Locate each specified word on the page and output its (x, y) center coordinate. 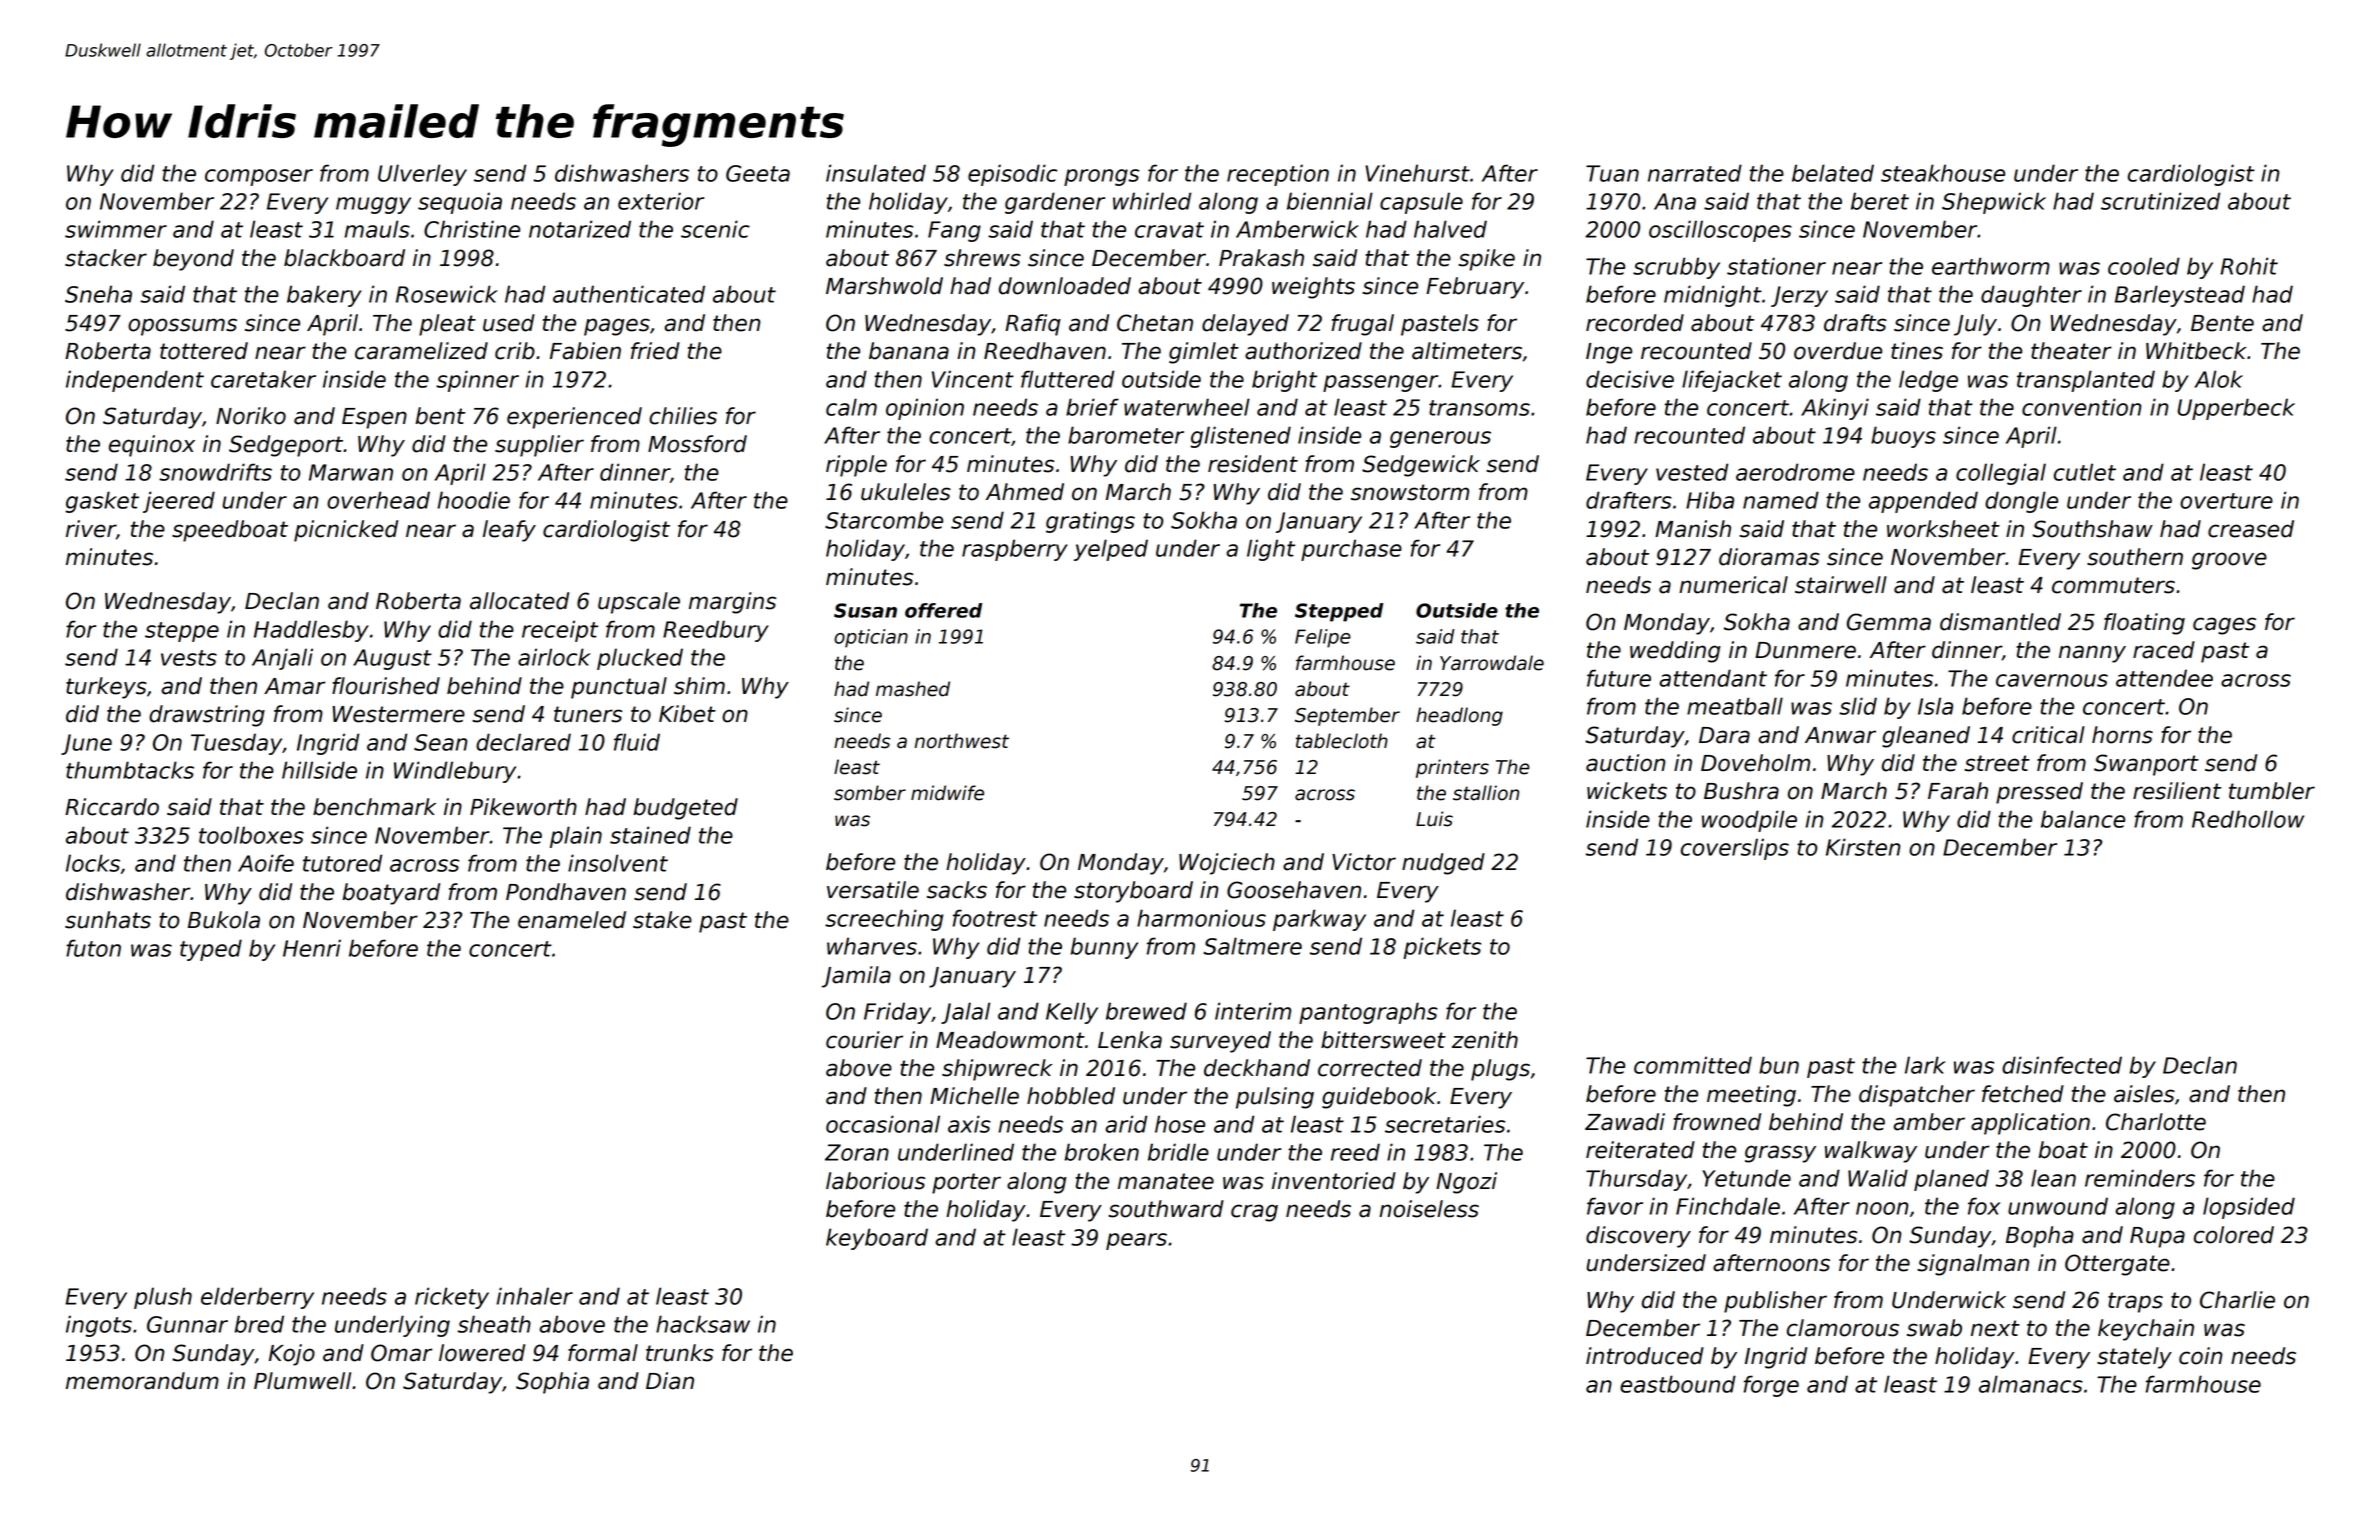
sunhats (108, 920)
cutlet (2085, 472)
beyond (193, 260)
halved (1450, 229)
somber (870, 793)
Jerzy (1799, 296)
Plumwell (302, 1381)
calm (851, 407)
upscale (639, 603)
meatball (1735, 706)
